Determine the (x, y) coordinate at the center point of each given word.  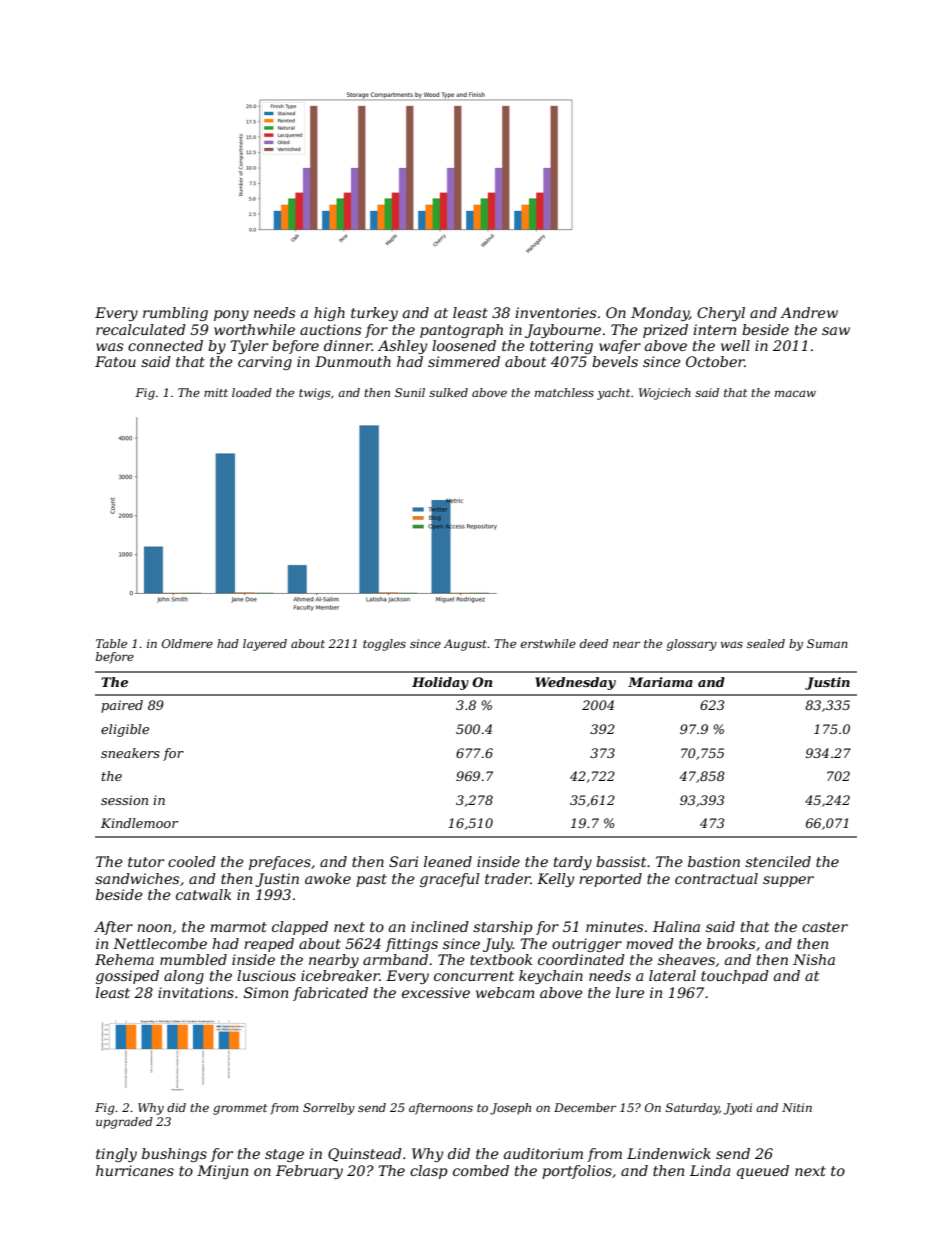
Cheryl (721, 314)
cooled (192, 861)
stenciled (778, 861)
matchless (564, 392)
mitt (216, 392)
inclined (440, 926)
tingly (116, 1155)
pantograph (461, 331)
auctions (330, 329)
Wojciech (665, 394)
